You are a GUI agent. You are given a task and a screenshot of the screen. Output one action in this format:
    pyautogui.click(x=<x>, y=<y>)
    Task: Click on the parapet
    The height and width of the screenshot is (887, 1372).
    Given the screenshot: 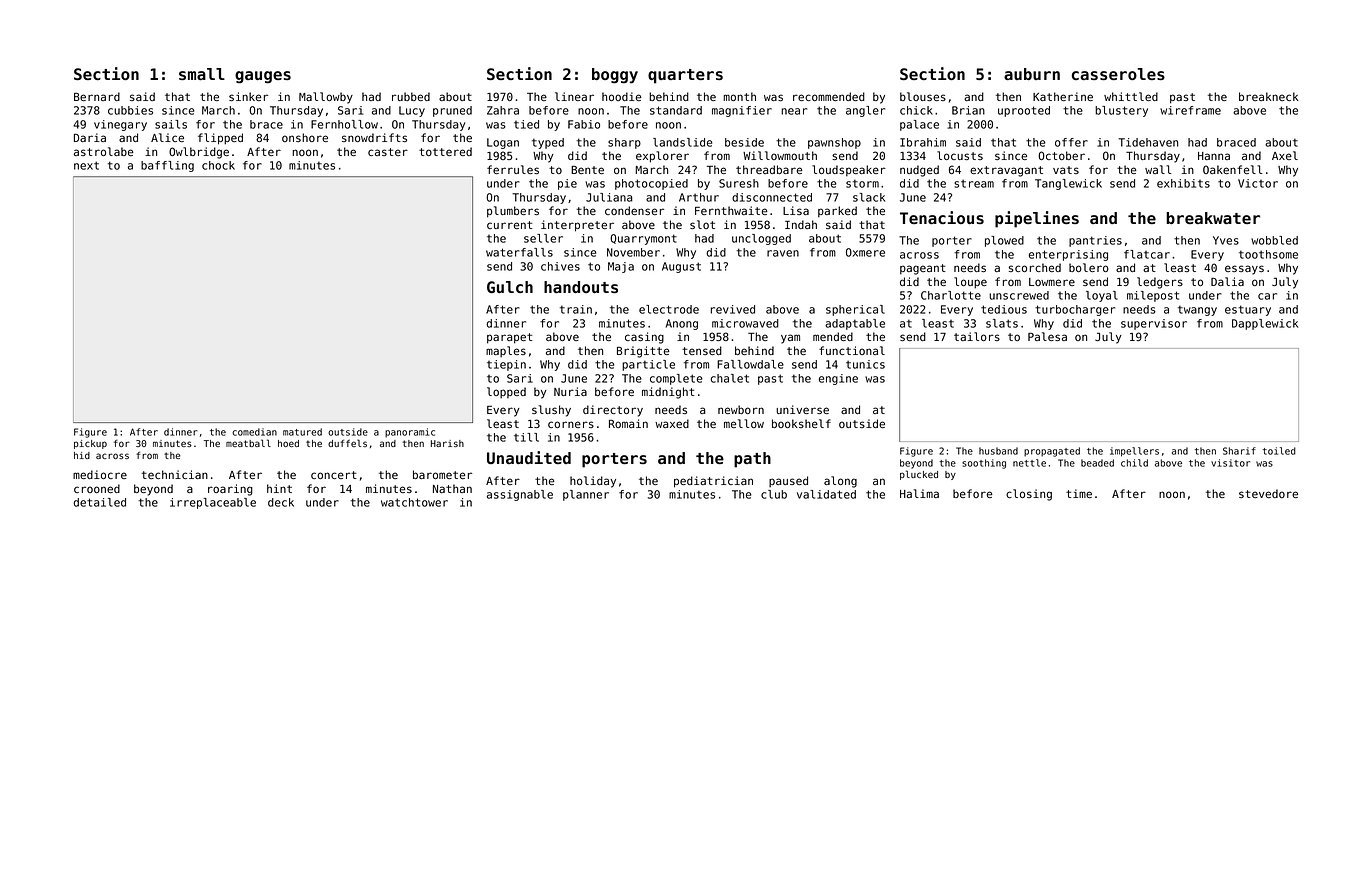 What is the action you would take?
    pyautogui.click(x=509, y=338)
